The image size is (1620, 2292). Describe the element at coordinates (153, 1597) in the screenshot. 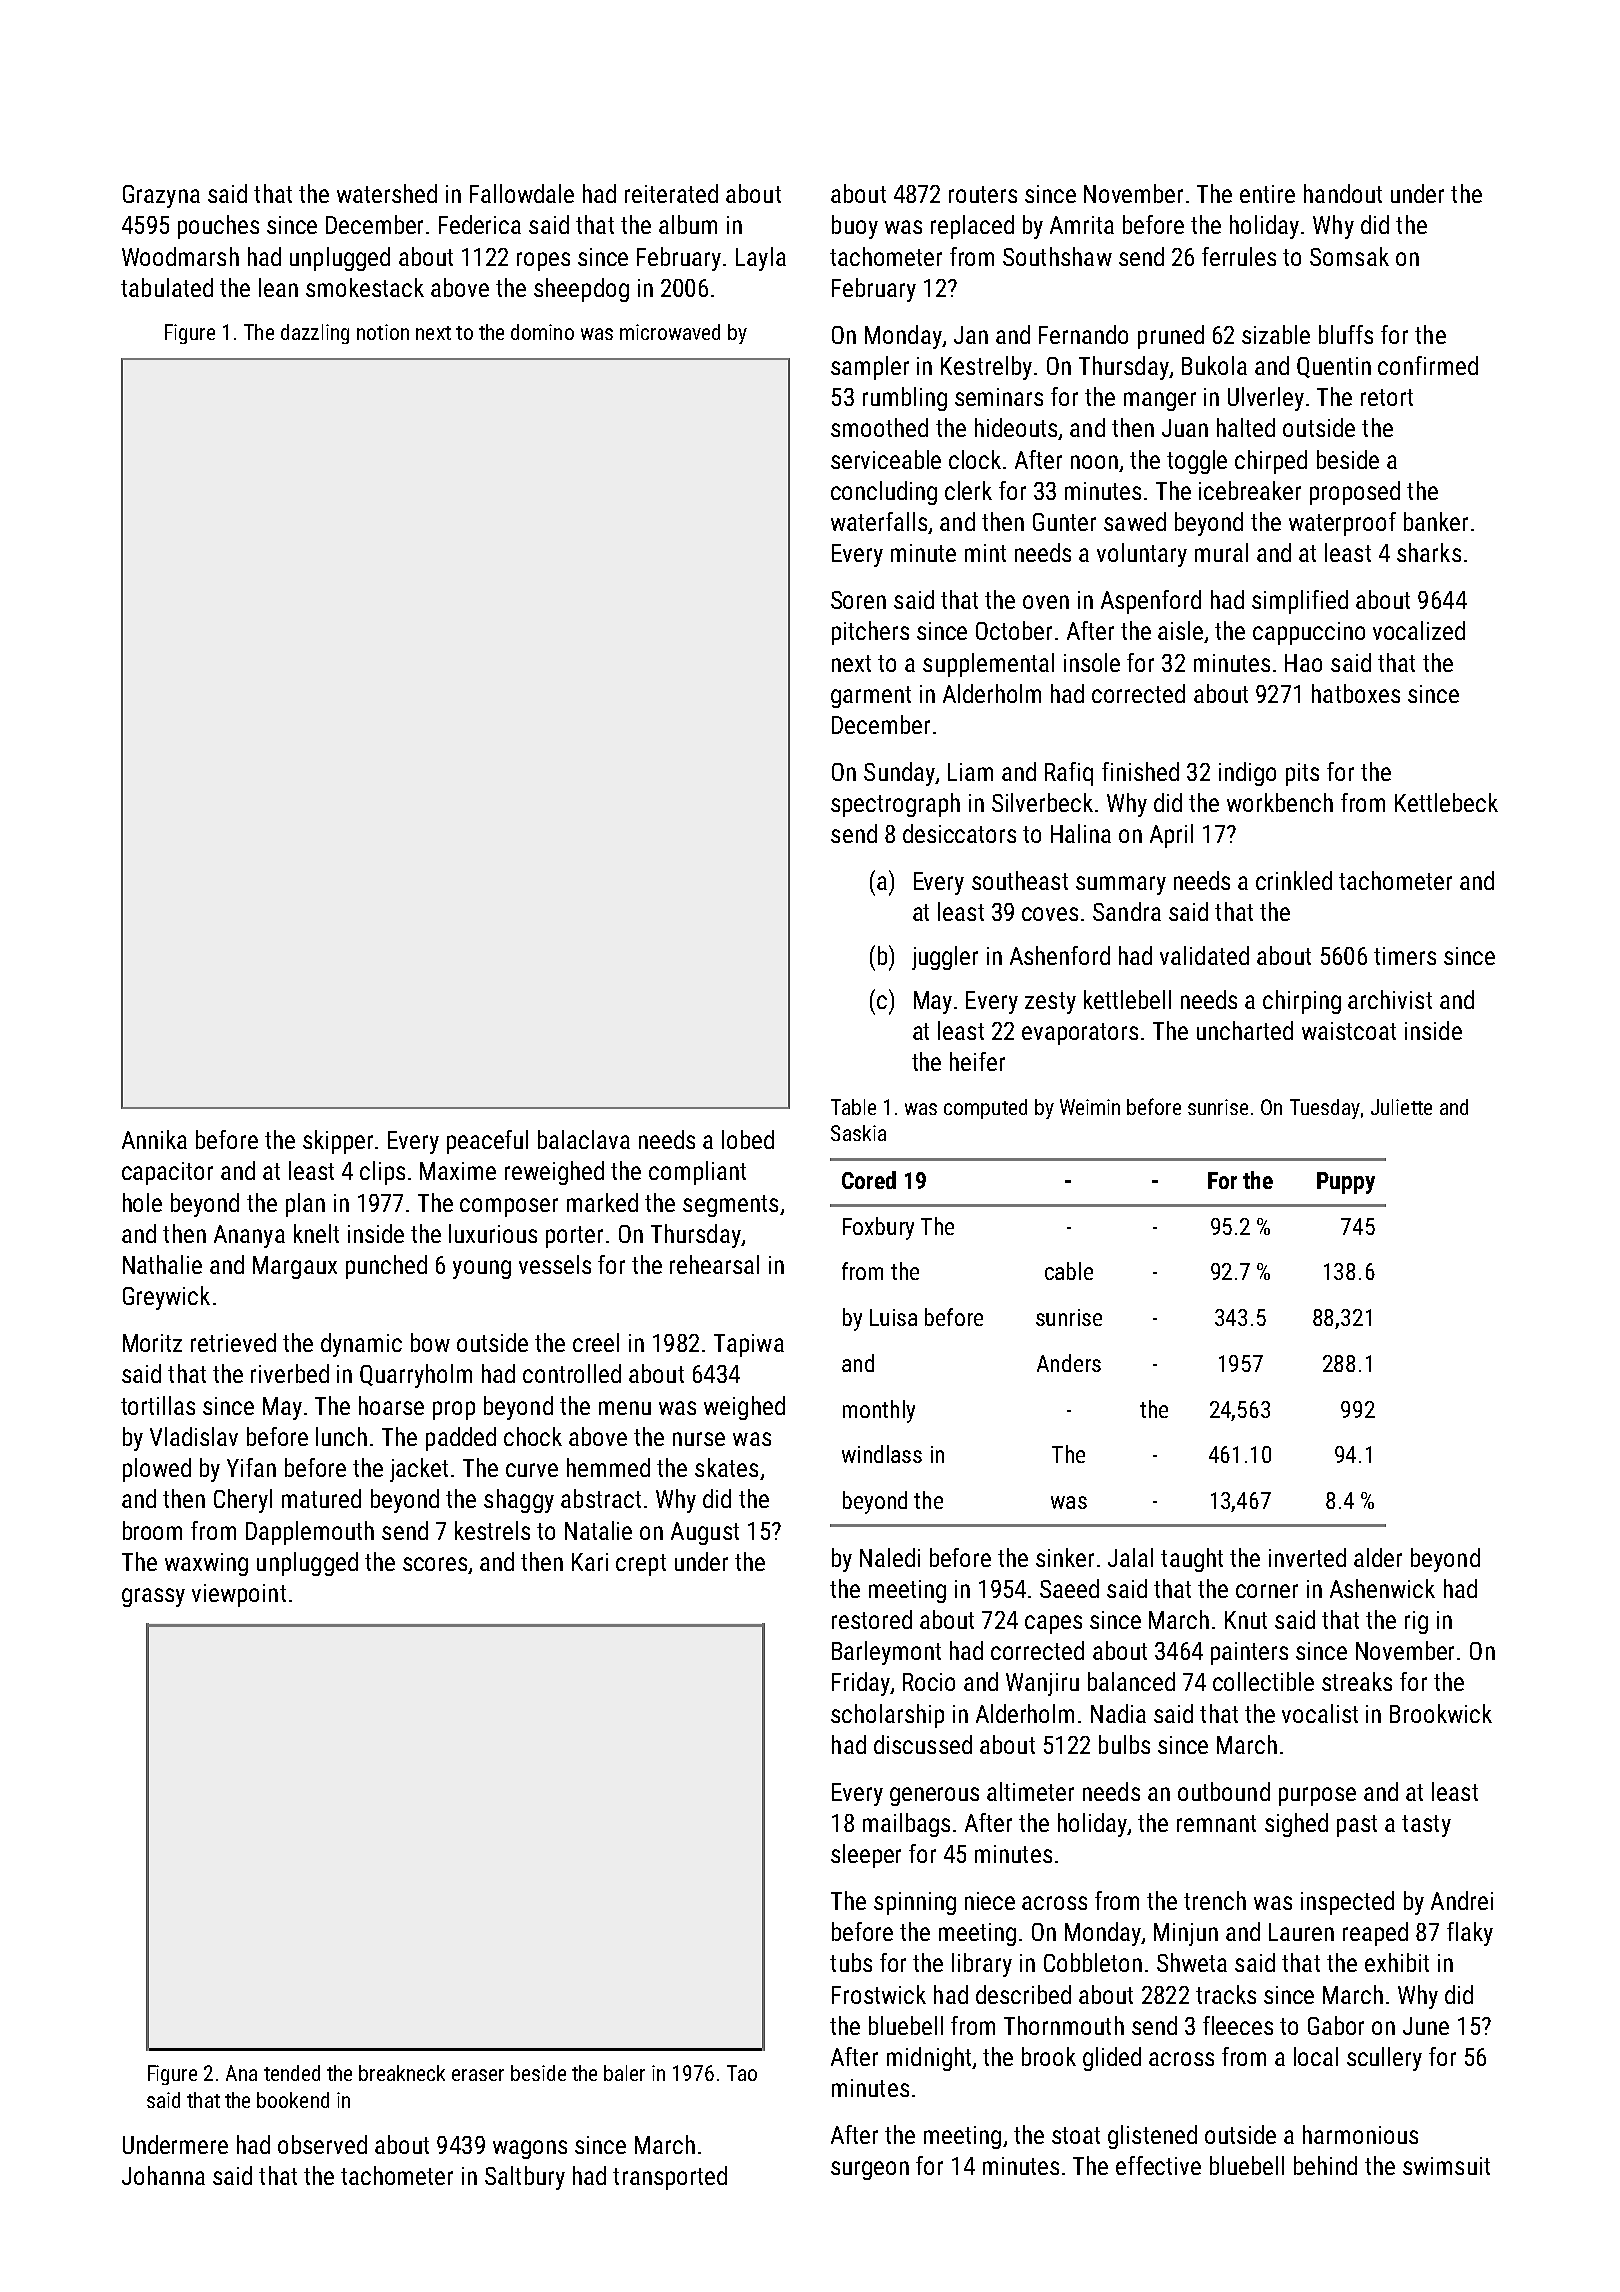

I see `grassy` at that location.
